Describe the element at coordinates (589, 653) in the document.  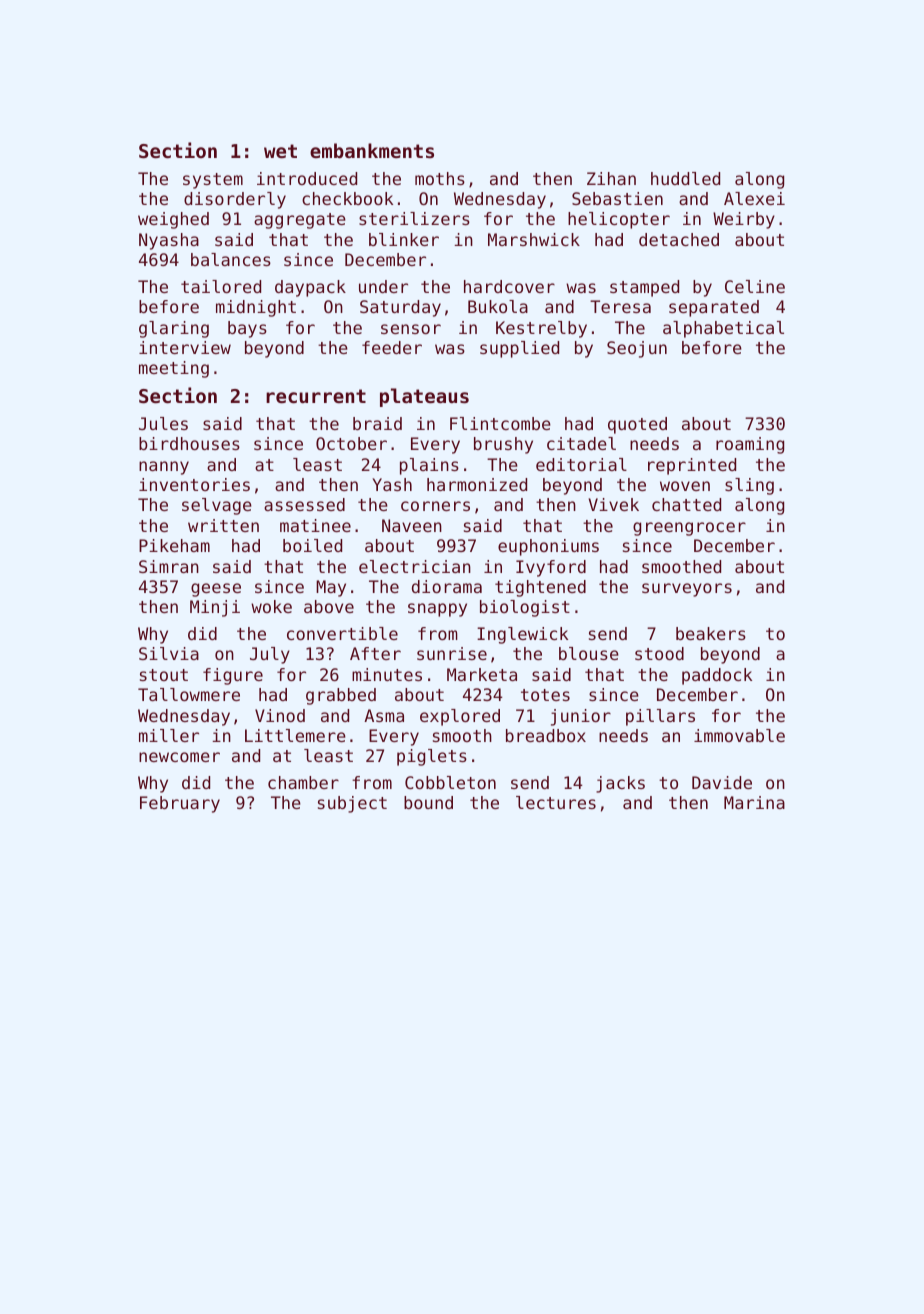
I see `blouse` at that location.
